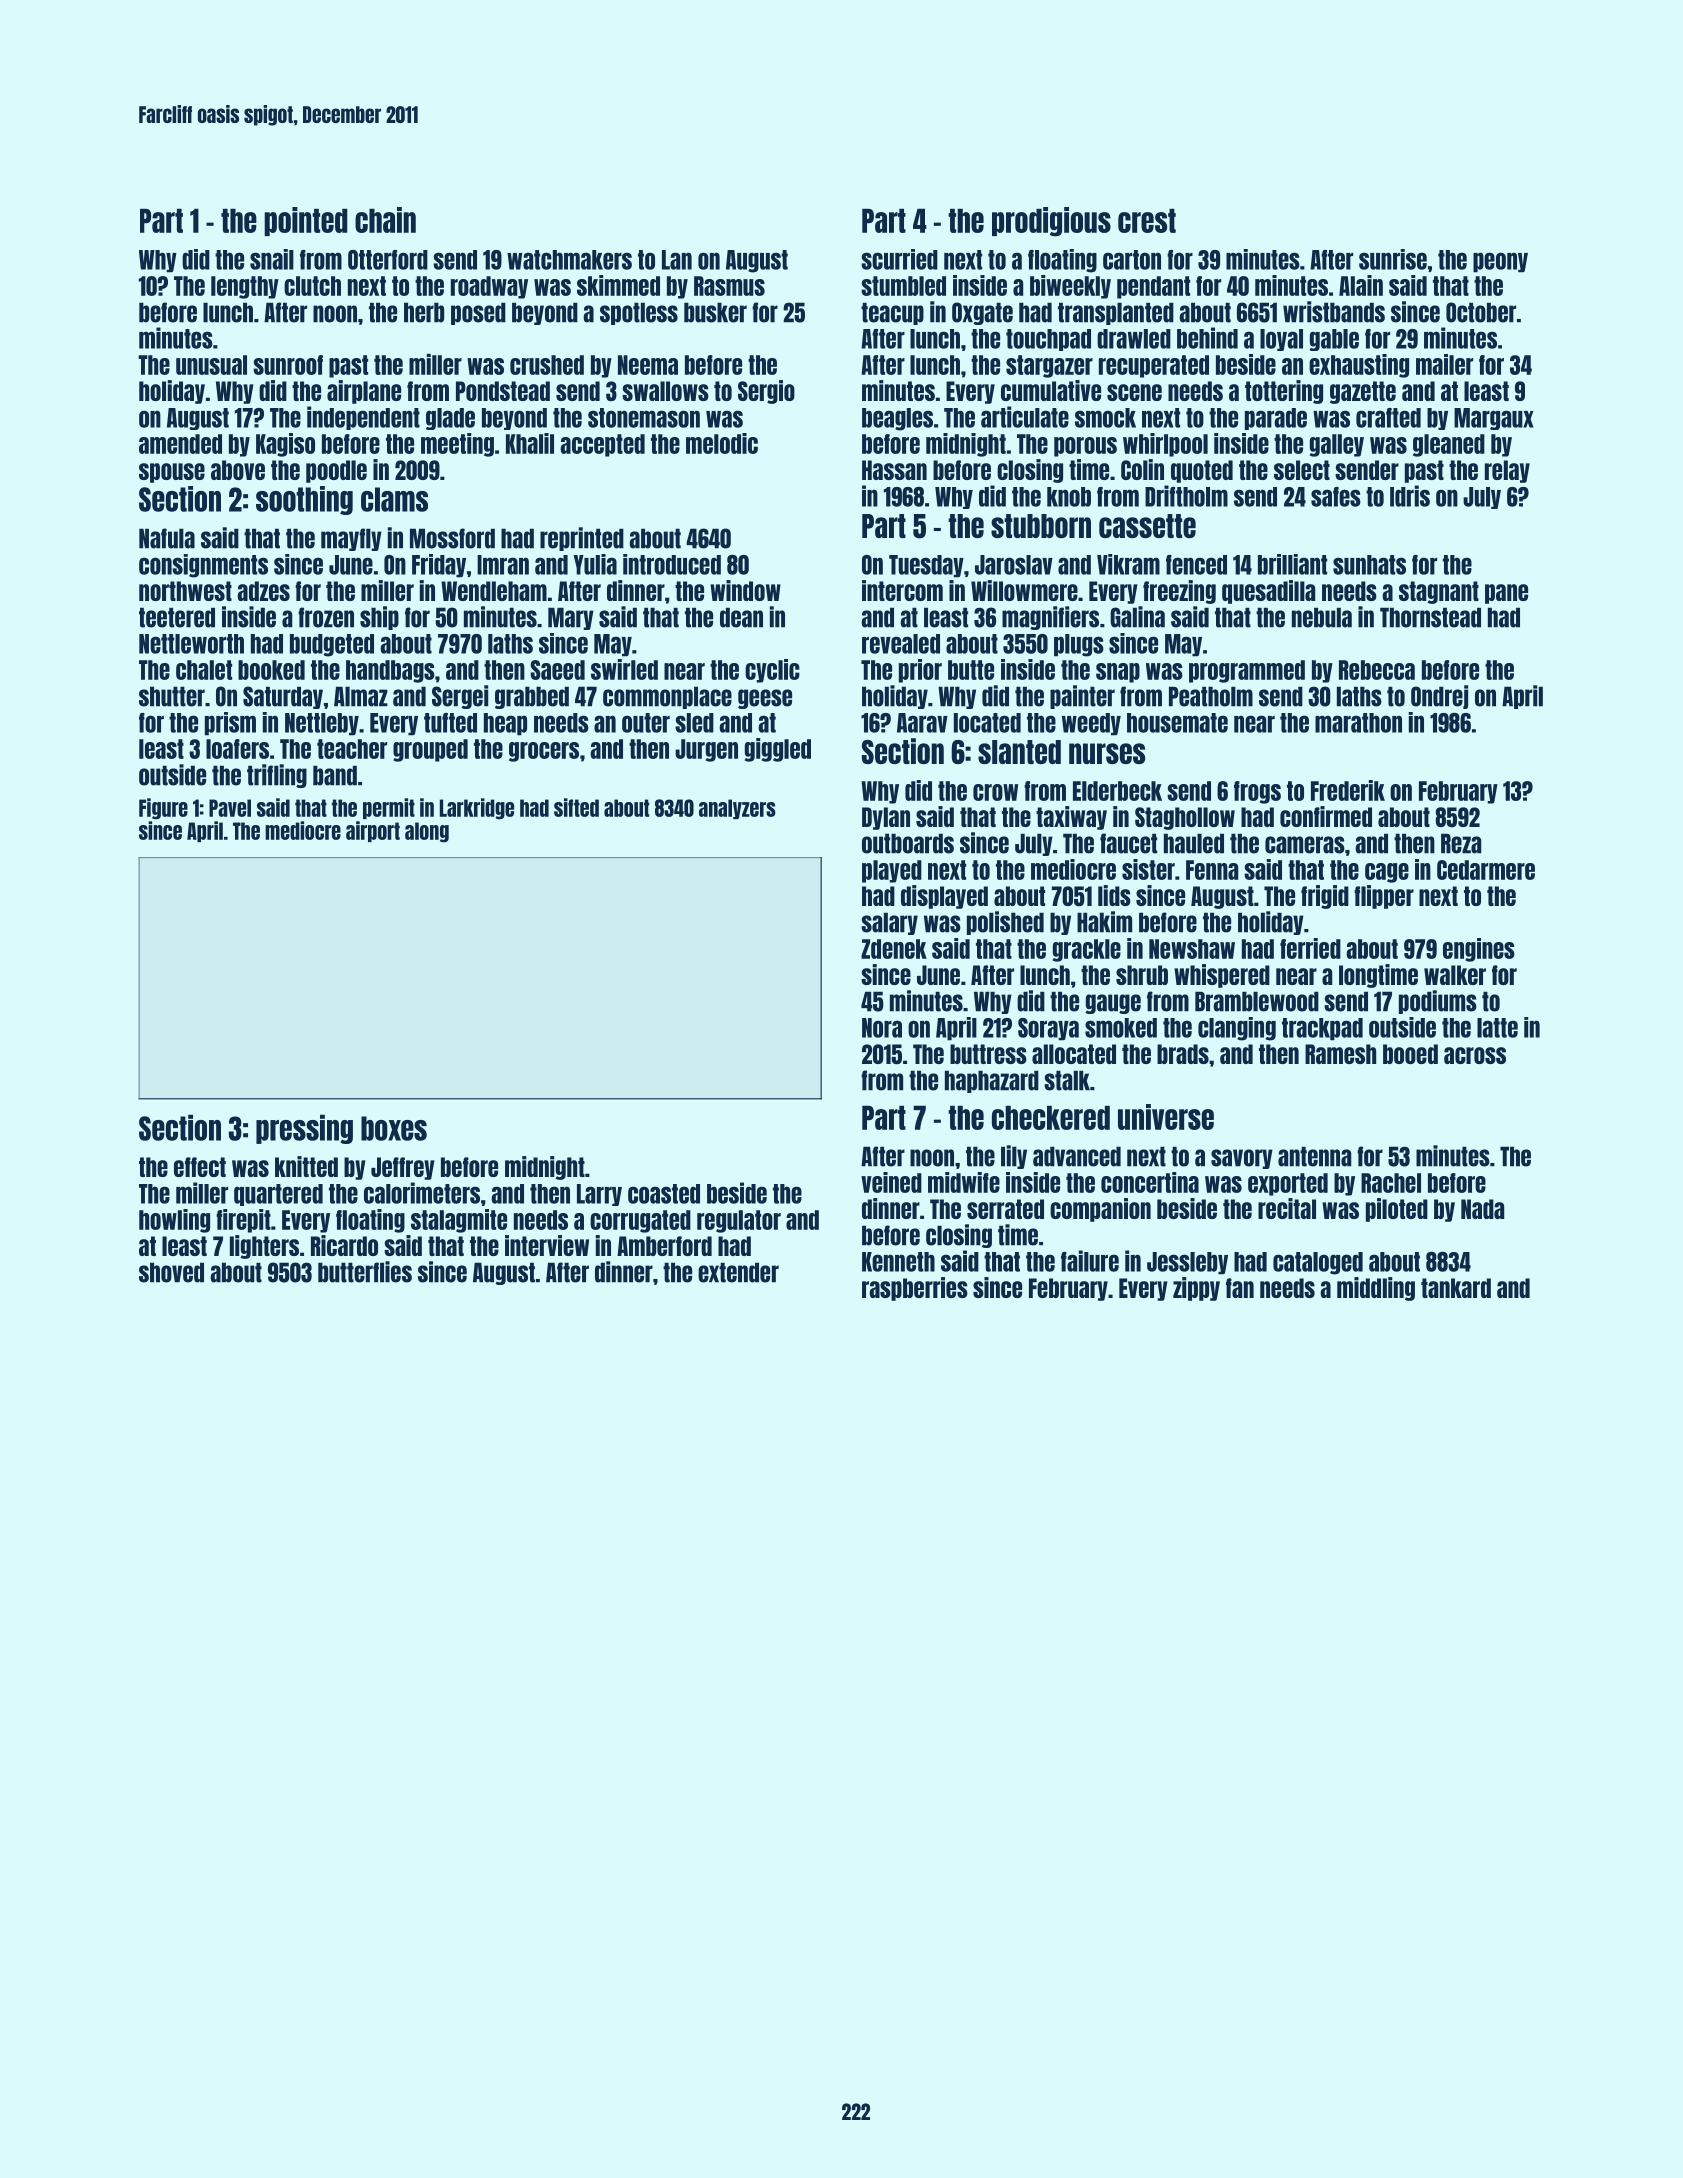 The image size is (1683, 2178). Describe the element at coordinates (439, 566) in the document. I see `Friday` at that location.
